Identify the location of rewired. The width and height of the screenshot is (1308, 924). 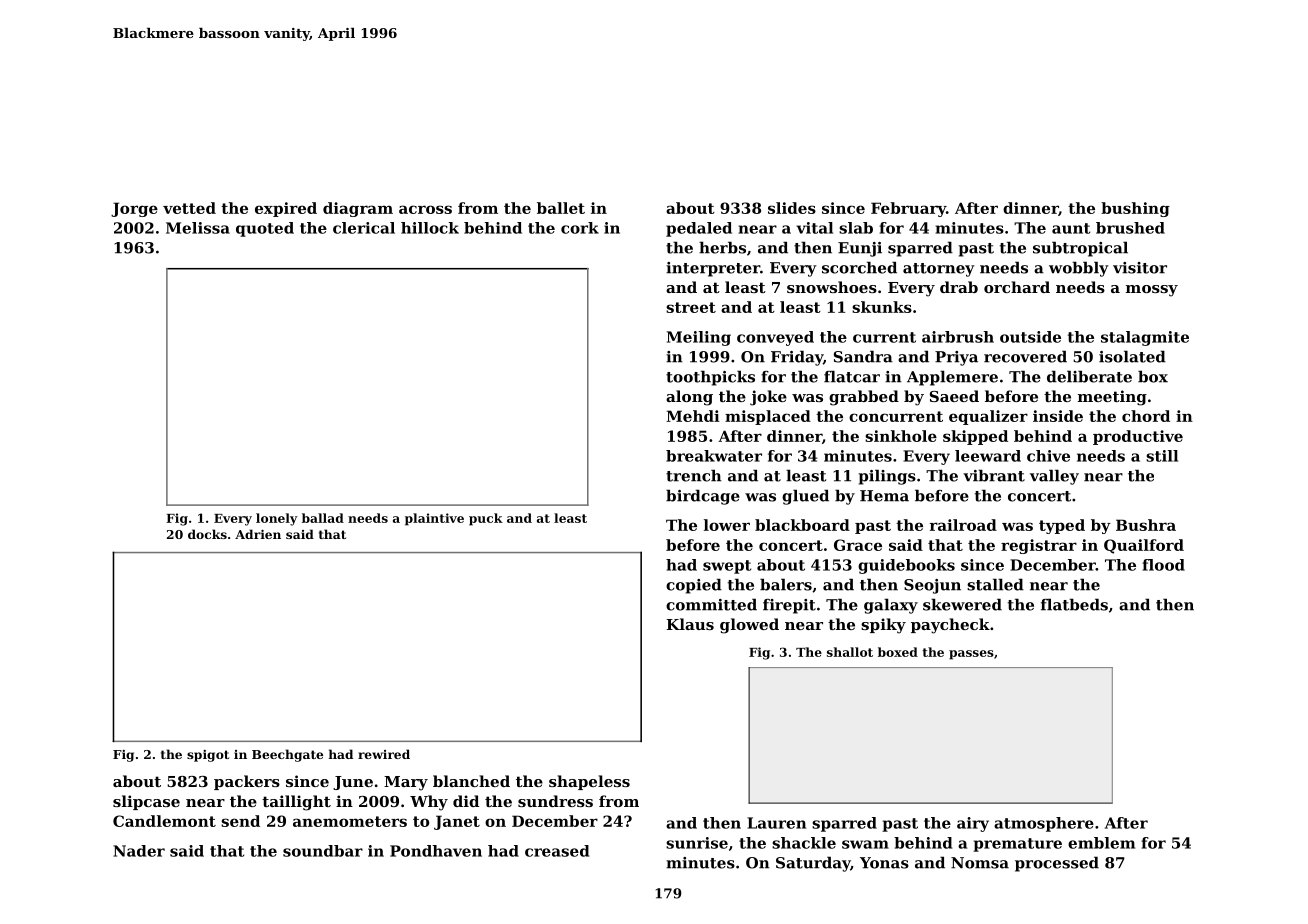
(384, 754).
